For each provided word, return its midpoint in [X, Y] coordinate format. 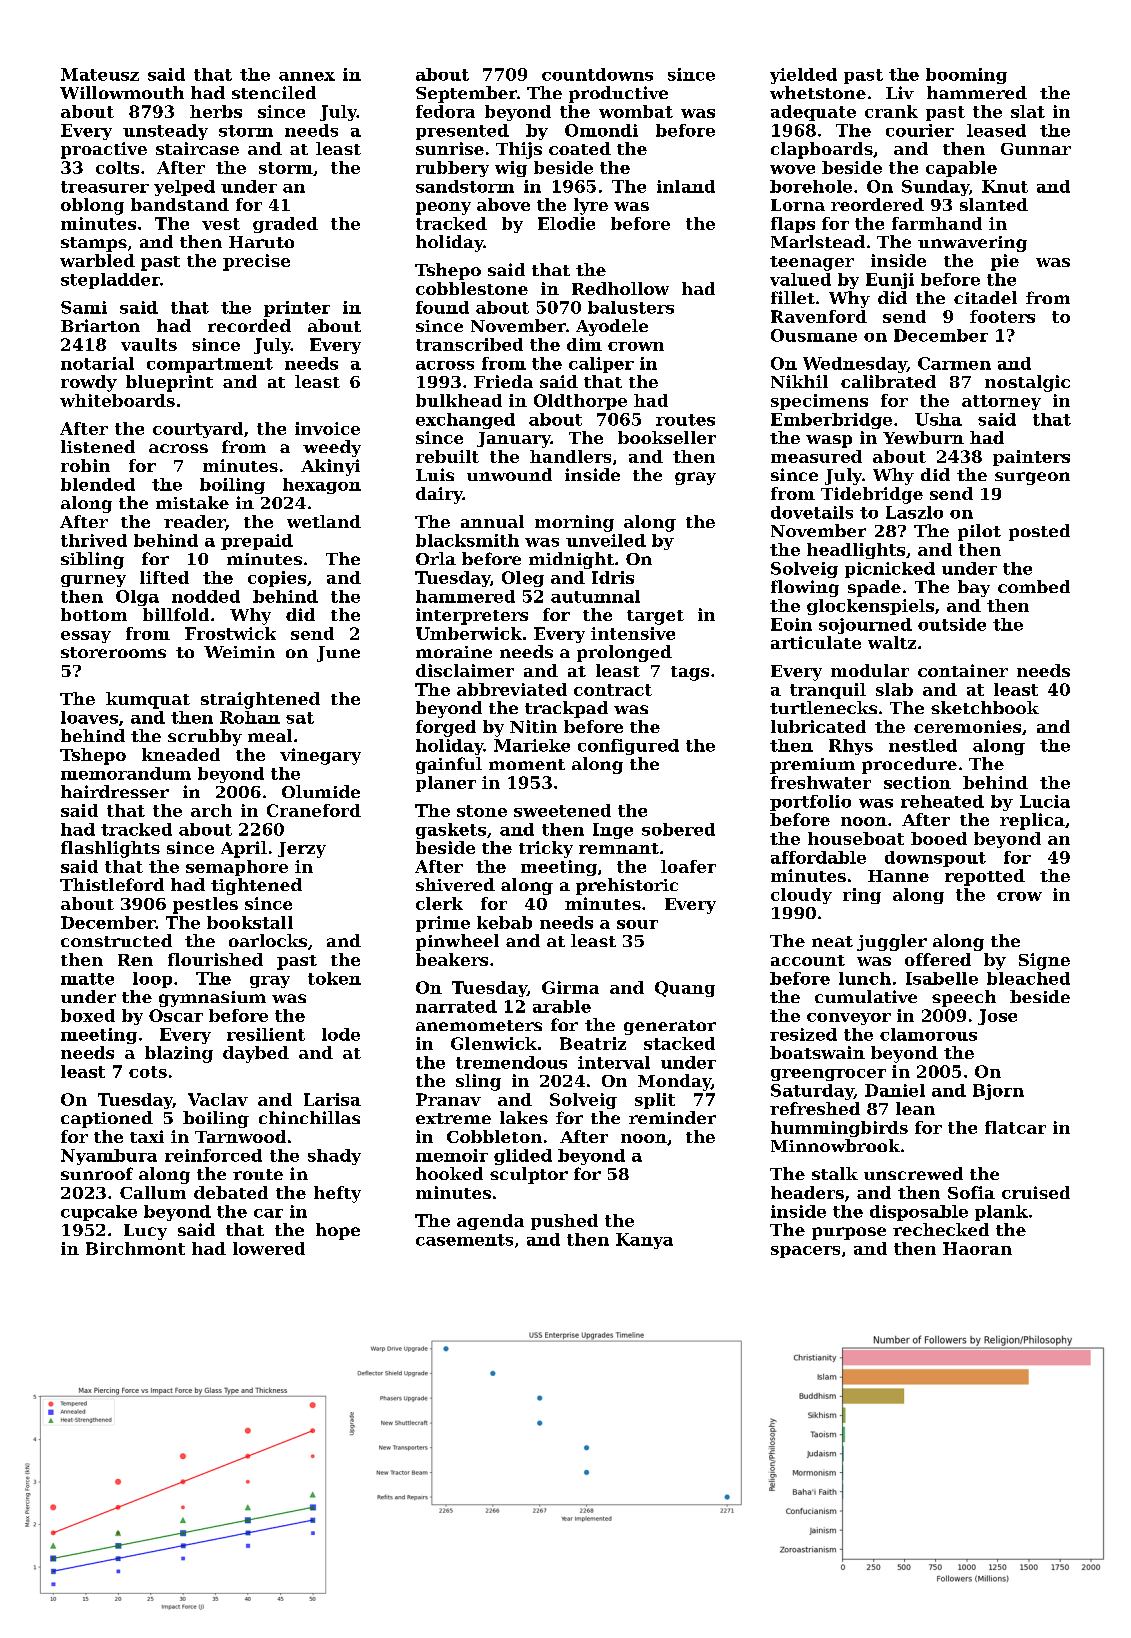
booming [966, 76]
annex [307, 76]
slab [894, 689]
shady [334, 1157]
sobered [678, 829]
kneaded [181, 754]
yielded [803, 76]
